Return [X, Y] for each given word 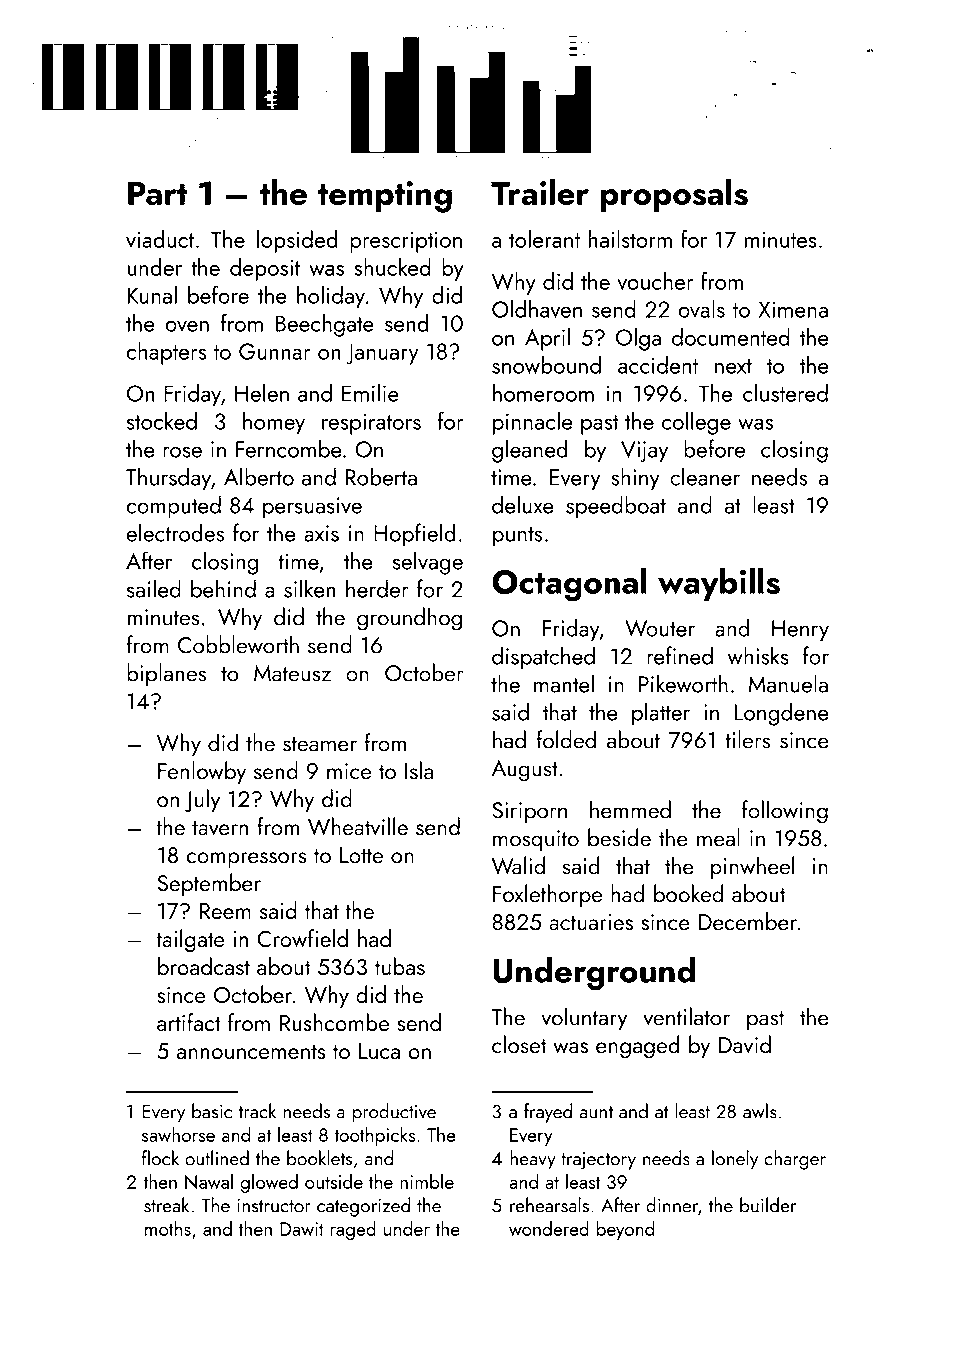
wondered [549, 1228]
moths [168, 1228]
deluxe [523, 504]
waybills [719, 584]
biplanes [166, 675]
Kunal [152, 294]
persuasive [312, 508]
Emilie [370, 393]
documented [731, 336]
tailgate [190, 940]
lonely [735, 1160]
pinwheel [753, 868]
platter [661, 714]
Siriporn [529, 813]
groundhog [409, 619]
